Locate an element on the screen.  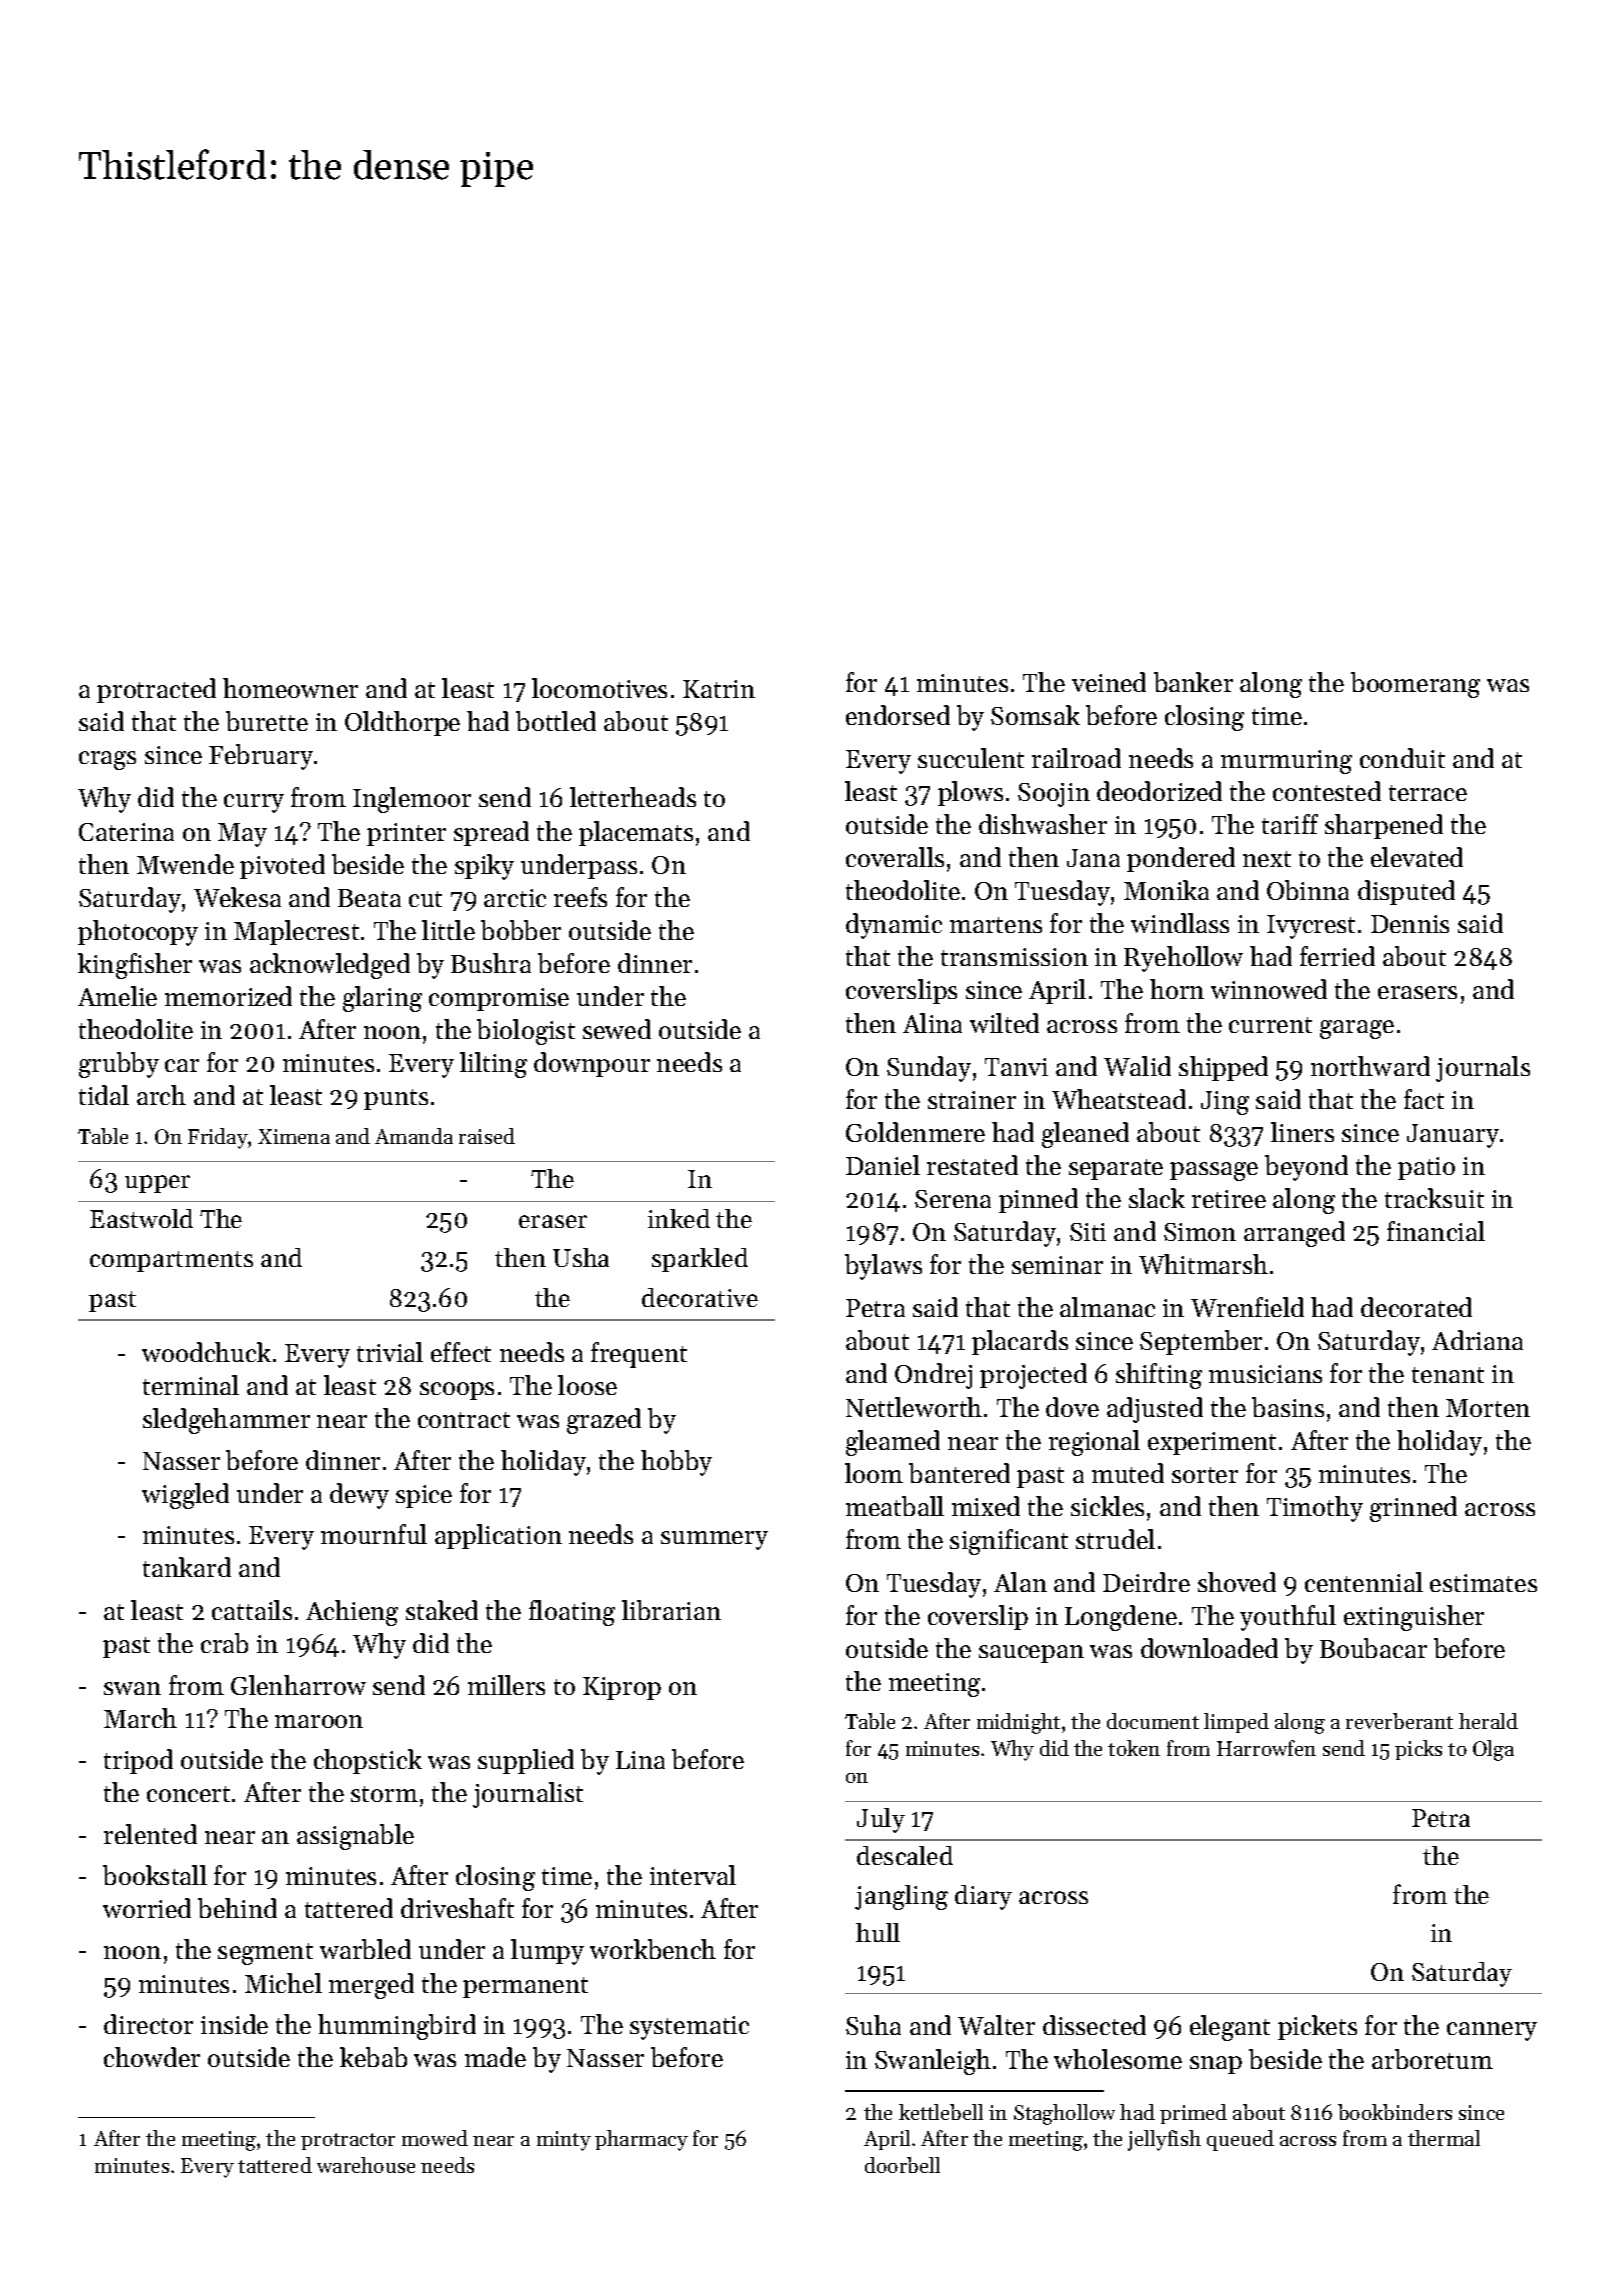
millers is located at coordinates (506, 1685).
